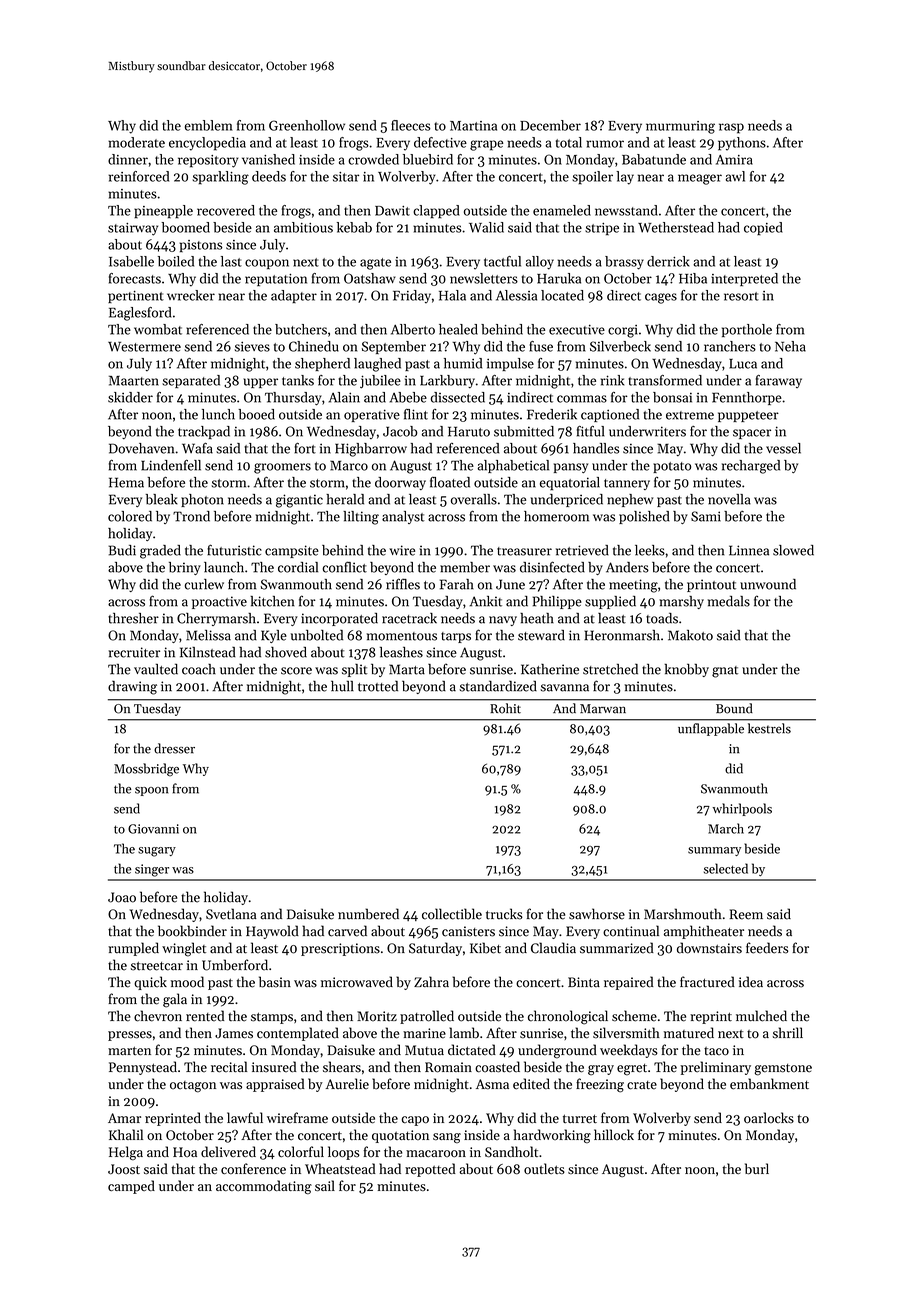 Image resolution: width=924 pixels, height=1308 pixels. What do you see at coordinates (307, 125) in the image?
I see `Greenhollow` at bounding box center [307, 125].
